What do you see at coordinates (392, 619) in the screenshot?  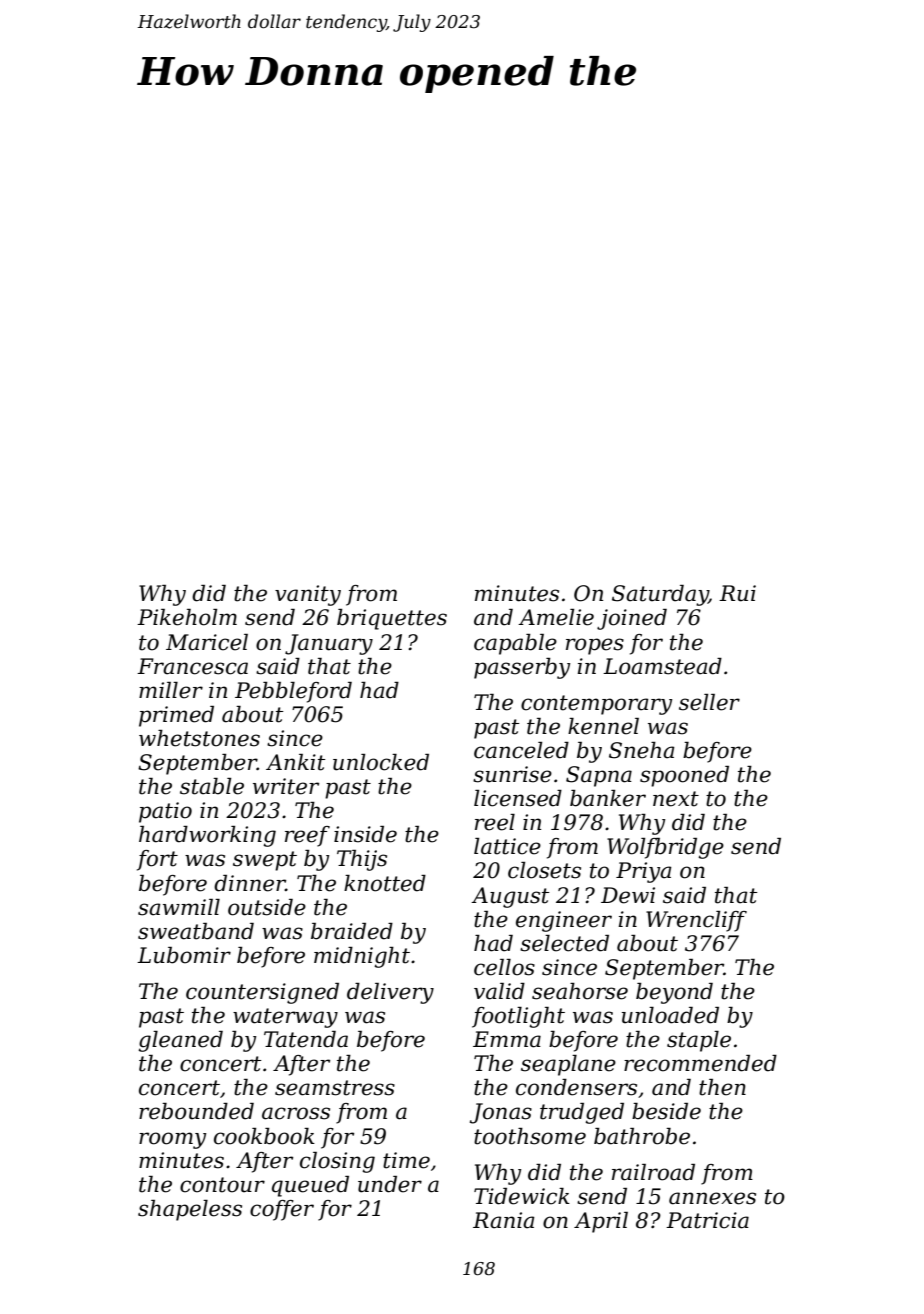 I see `briquettes` at bounding box center [392, 619].
